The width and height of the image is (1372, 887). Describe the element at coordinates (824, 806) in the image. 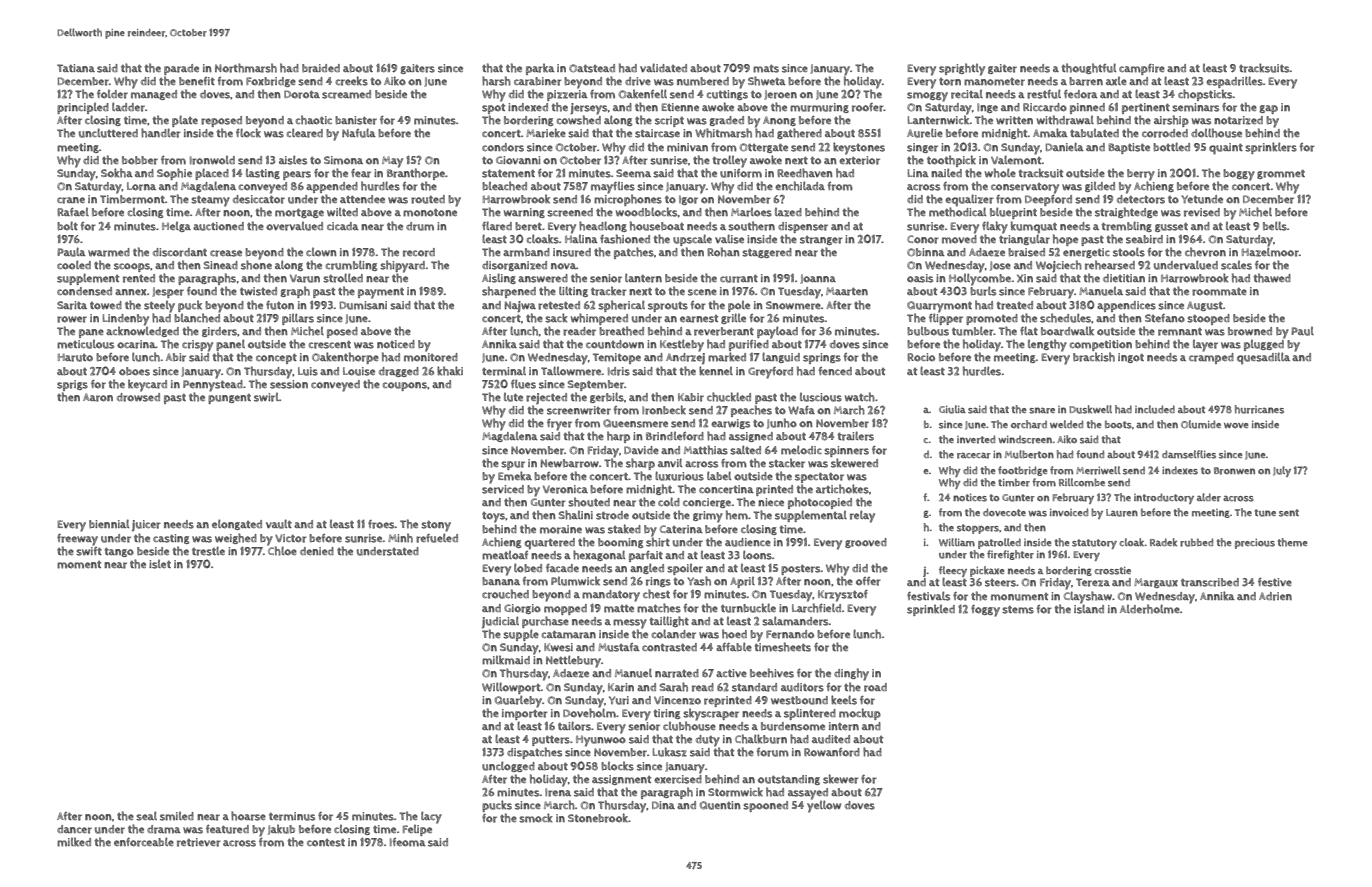

I see `yellow` at that location.
